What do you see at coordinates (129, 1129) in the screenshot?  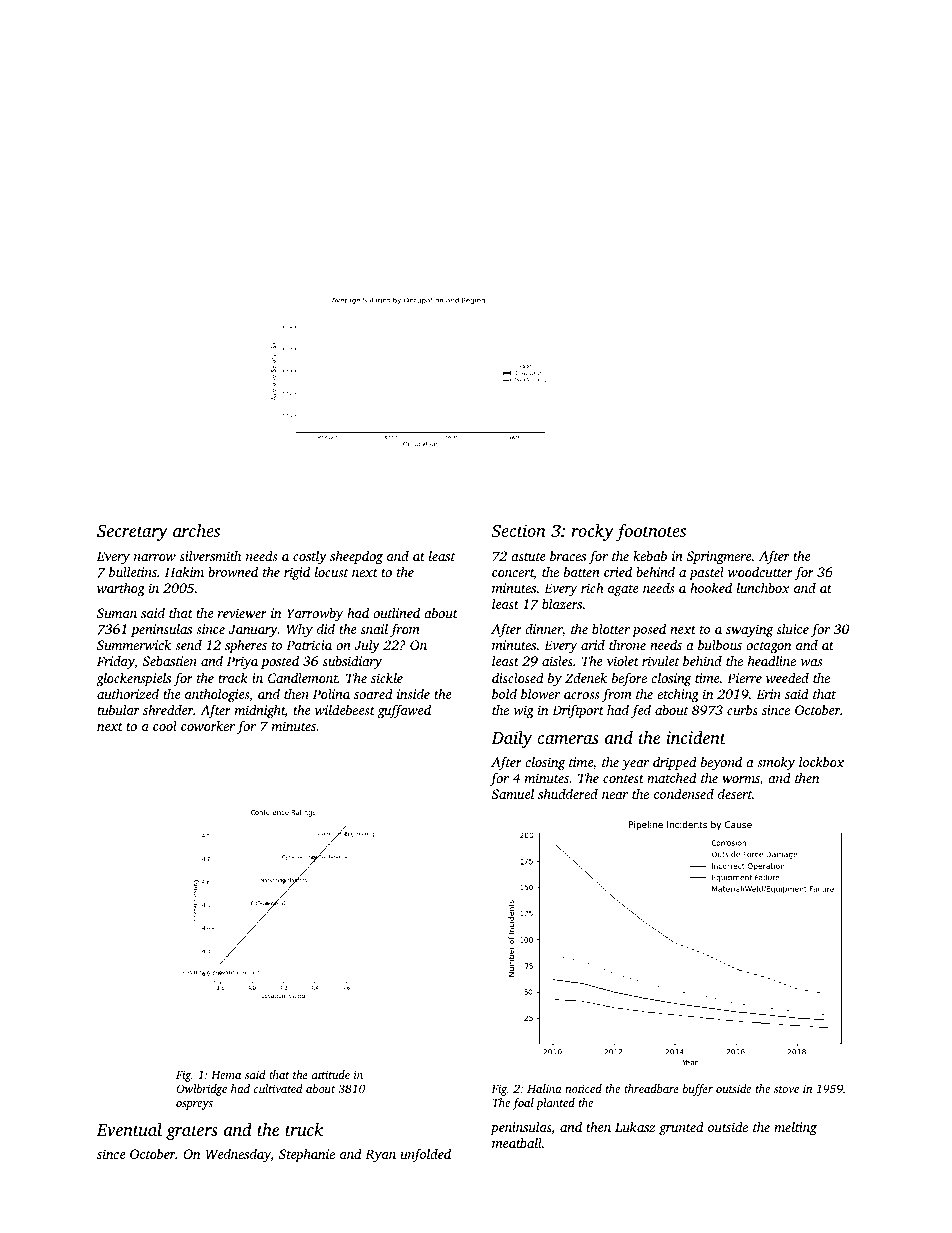 I see `Eventual` at bounding box center [129, 1129].
